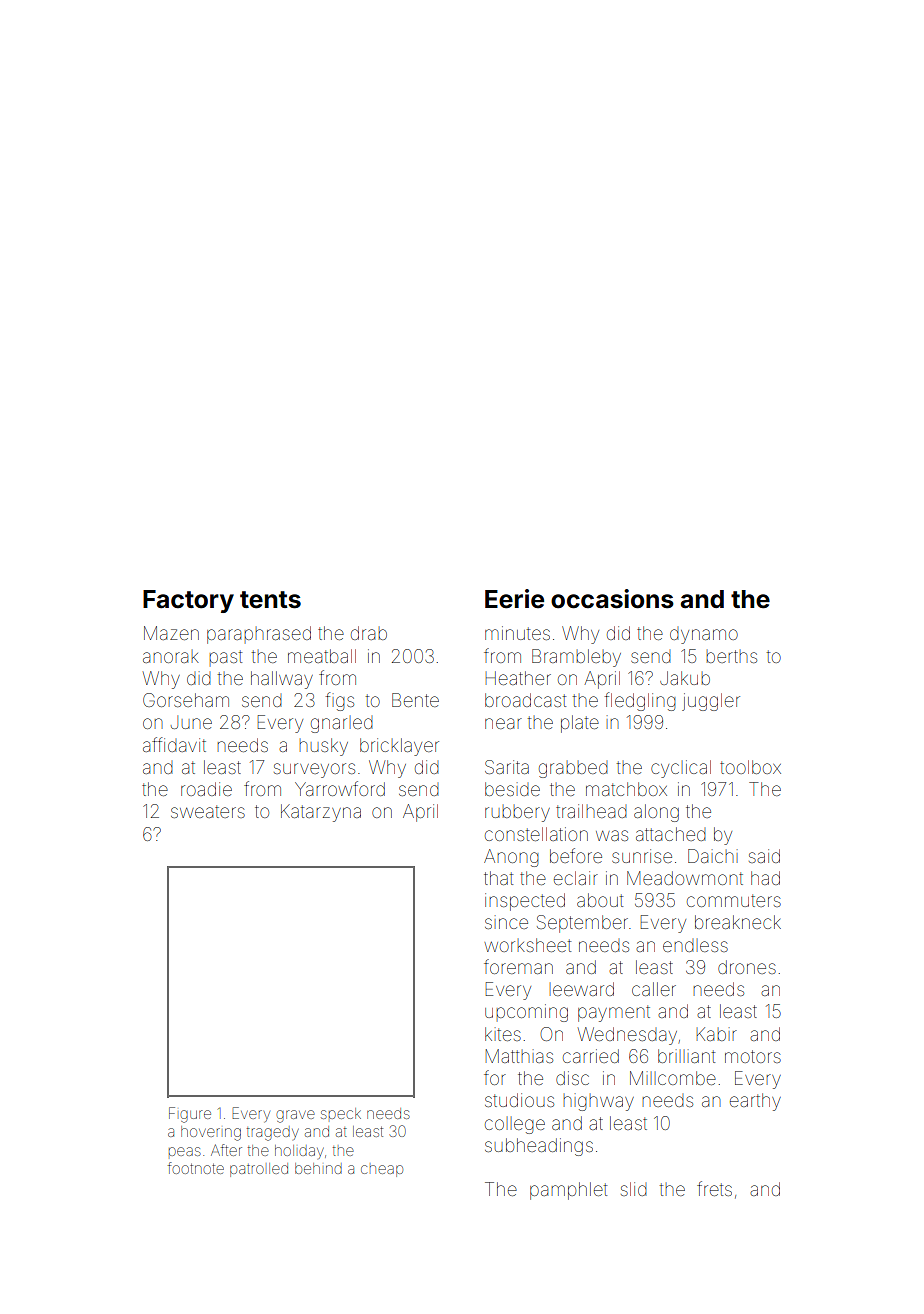 The image size is (924, 1314). Describe the element at coordinates (704, 636) in the document. I see `dynamo` at that location.
